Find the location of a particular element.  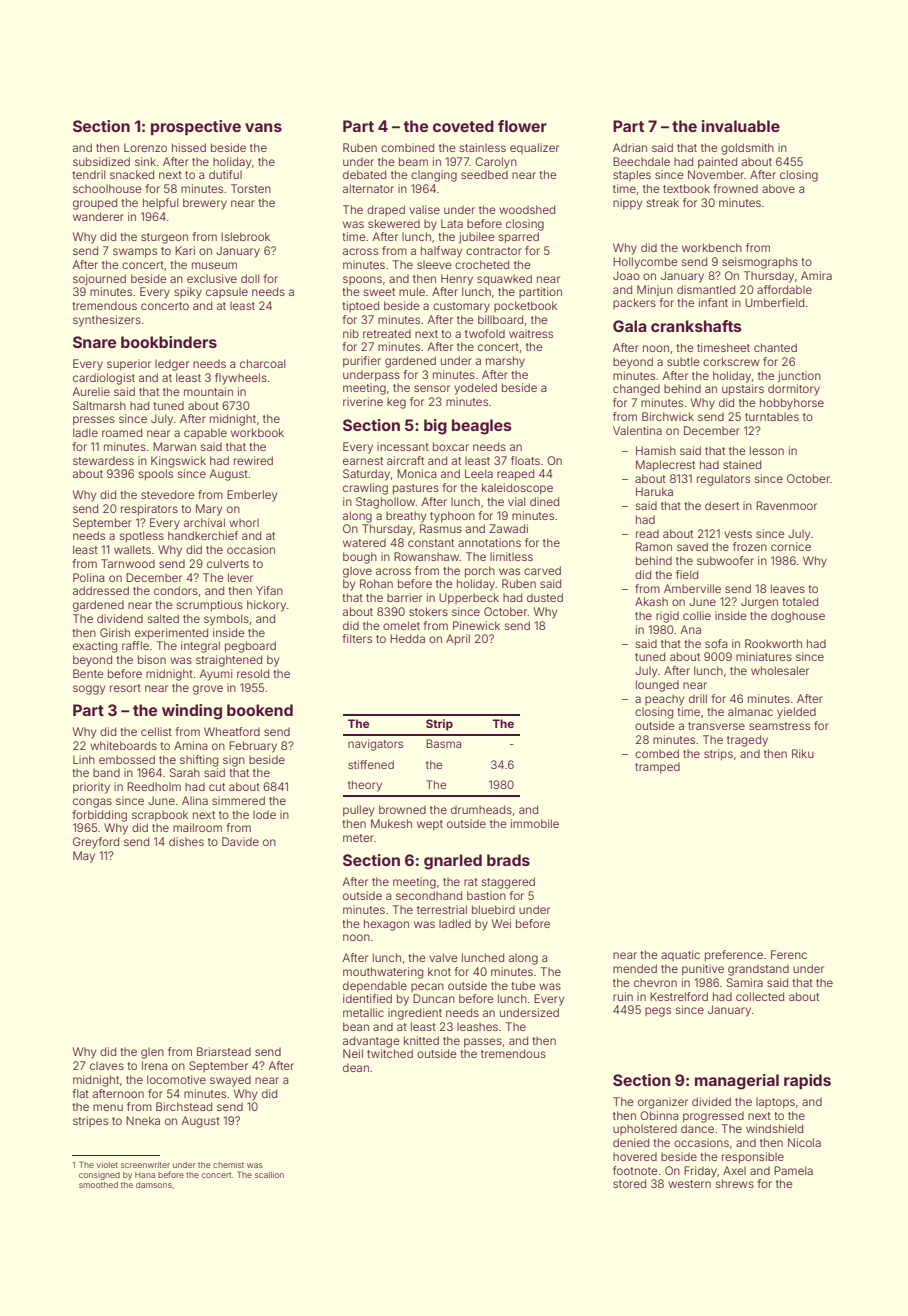

damsons is located at coordinates (154, 1185).
